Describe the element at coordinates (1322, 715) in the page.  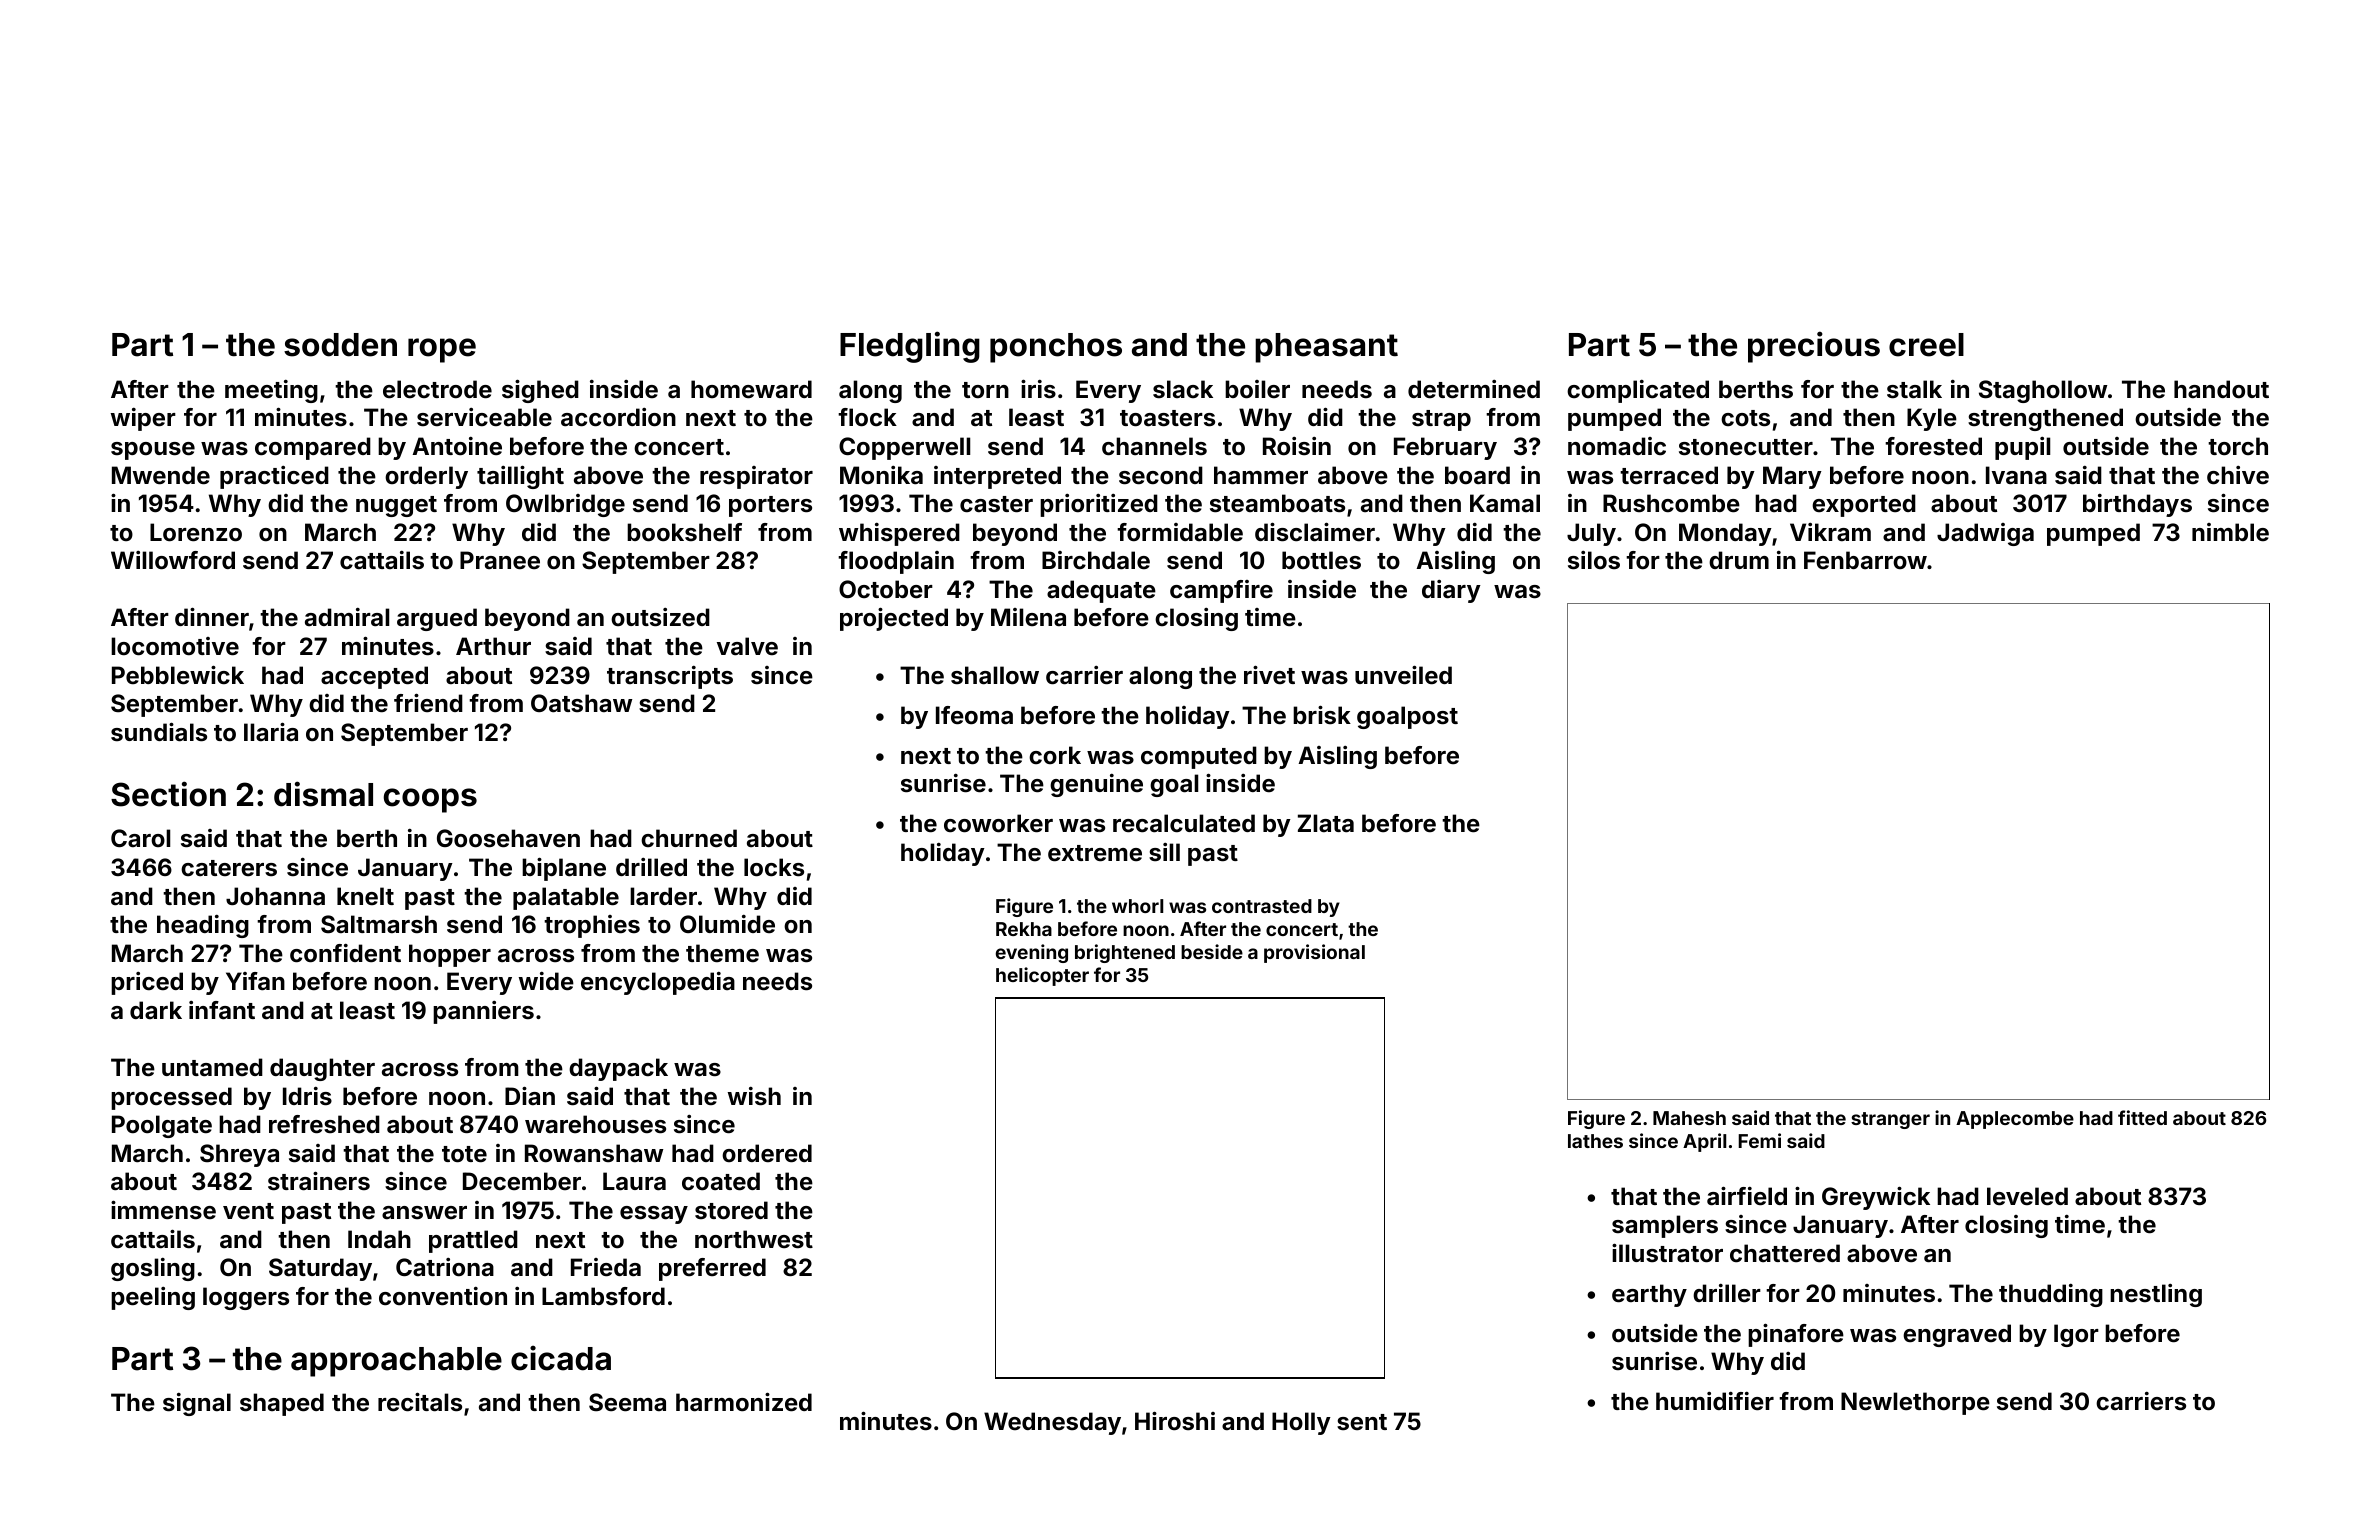
I see `brisk` at that location.
